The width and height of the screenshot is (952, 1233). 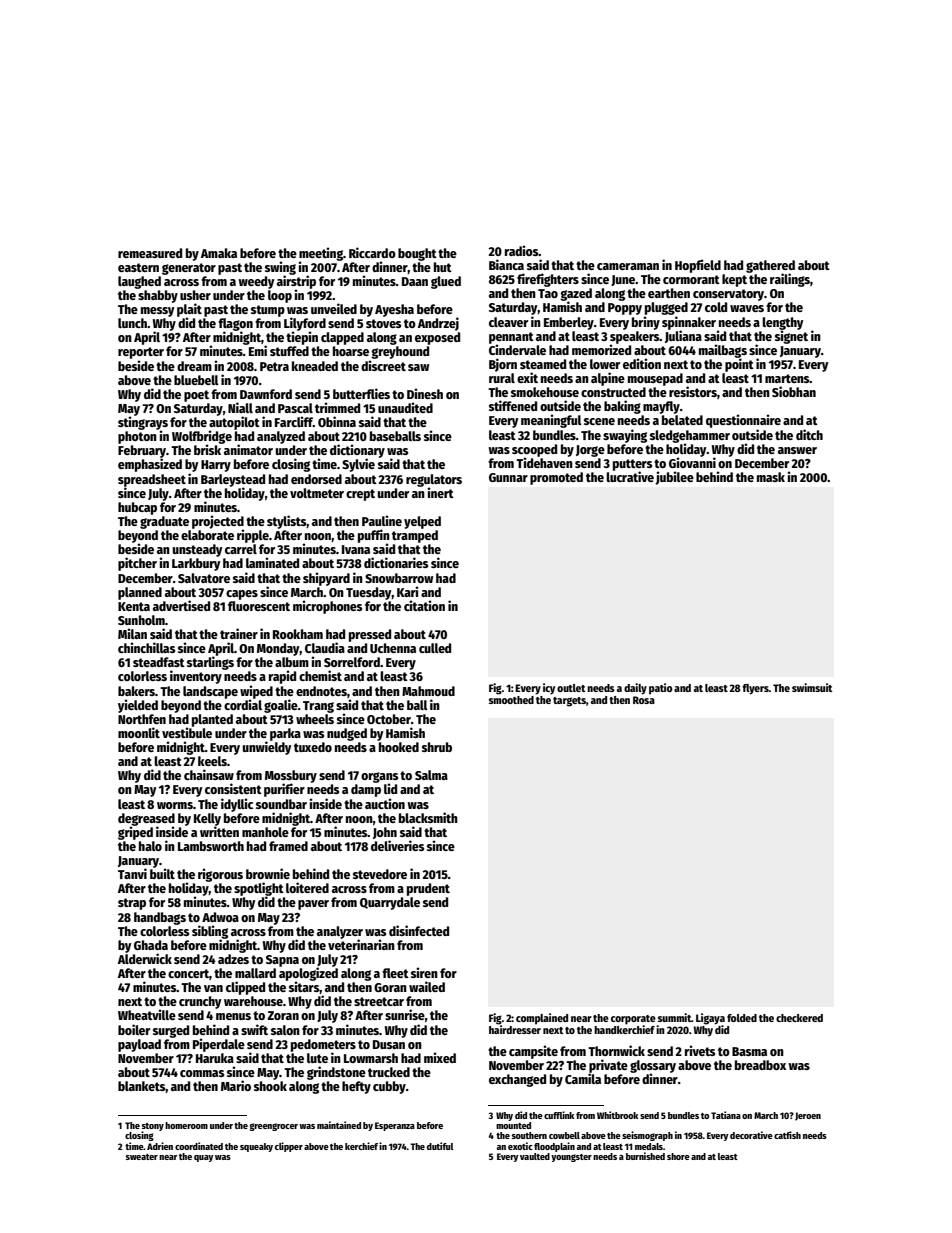 I want to click on culled, so click(x=435, y=648).
